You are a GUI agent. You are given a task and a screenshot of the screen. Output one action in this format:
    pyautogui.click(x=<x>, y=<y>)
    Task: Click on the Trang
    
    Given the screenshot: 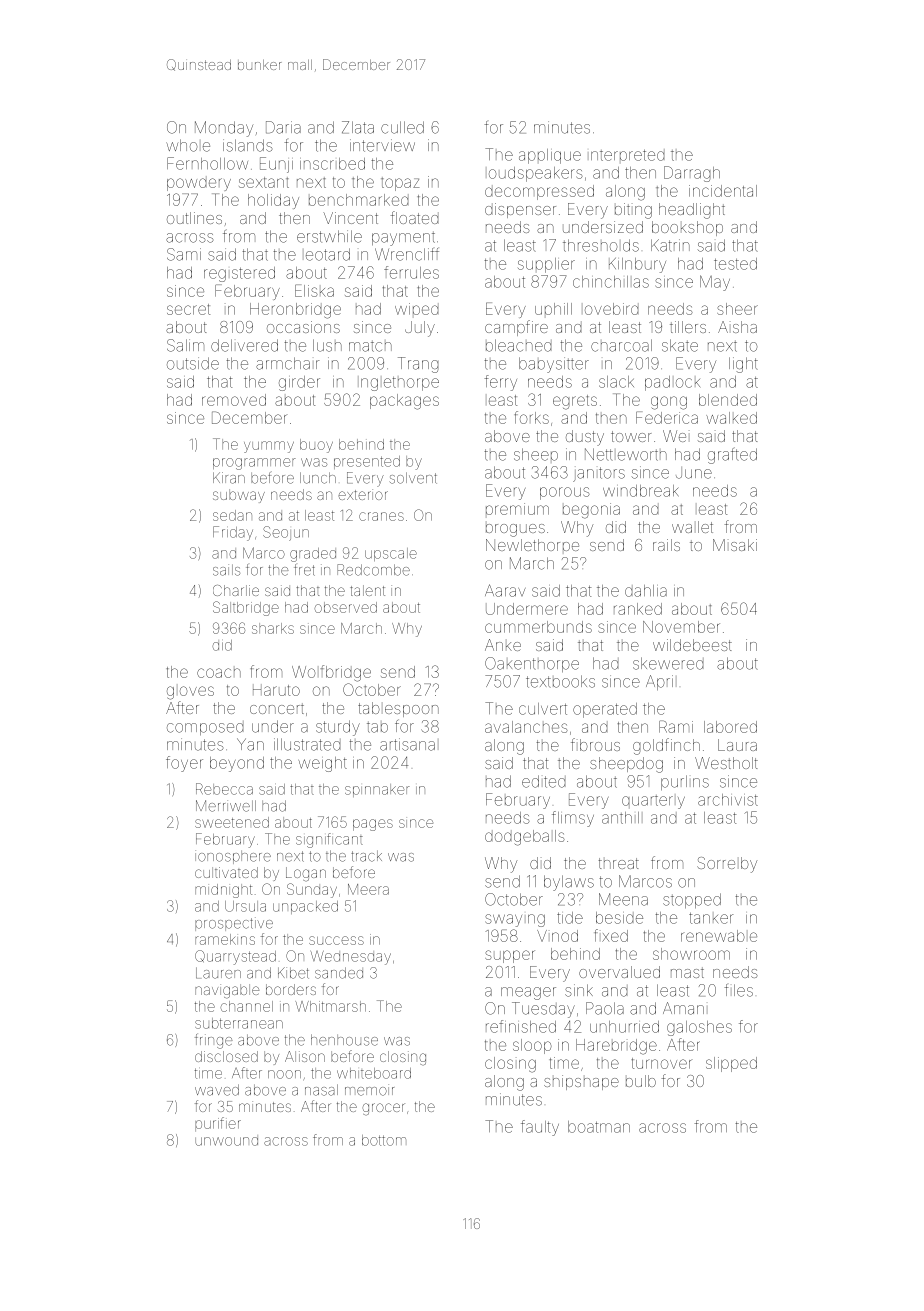 What is the action you would take?
    pyautogui.click(x=418, y=365)
